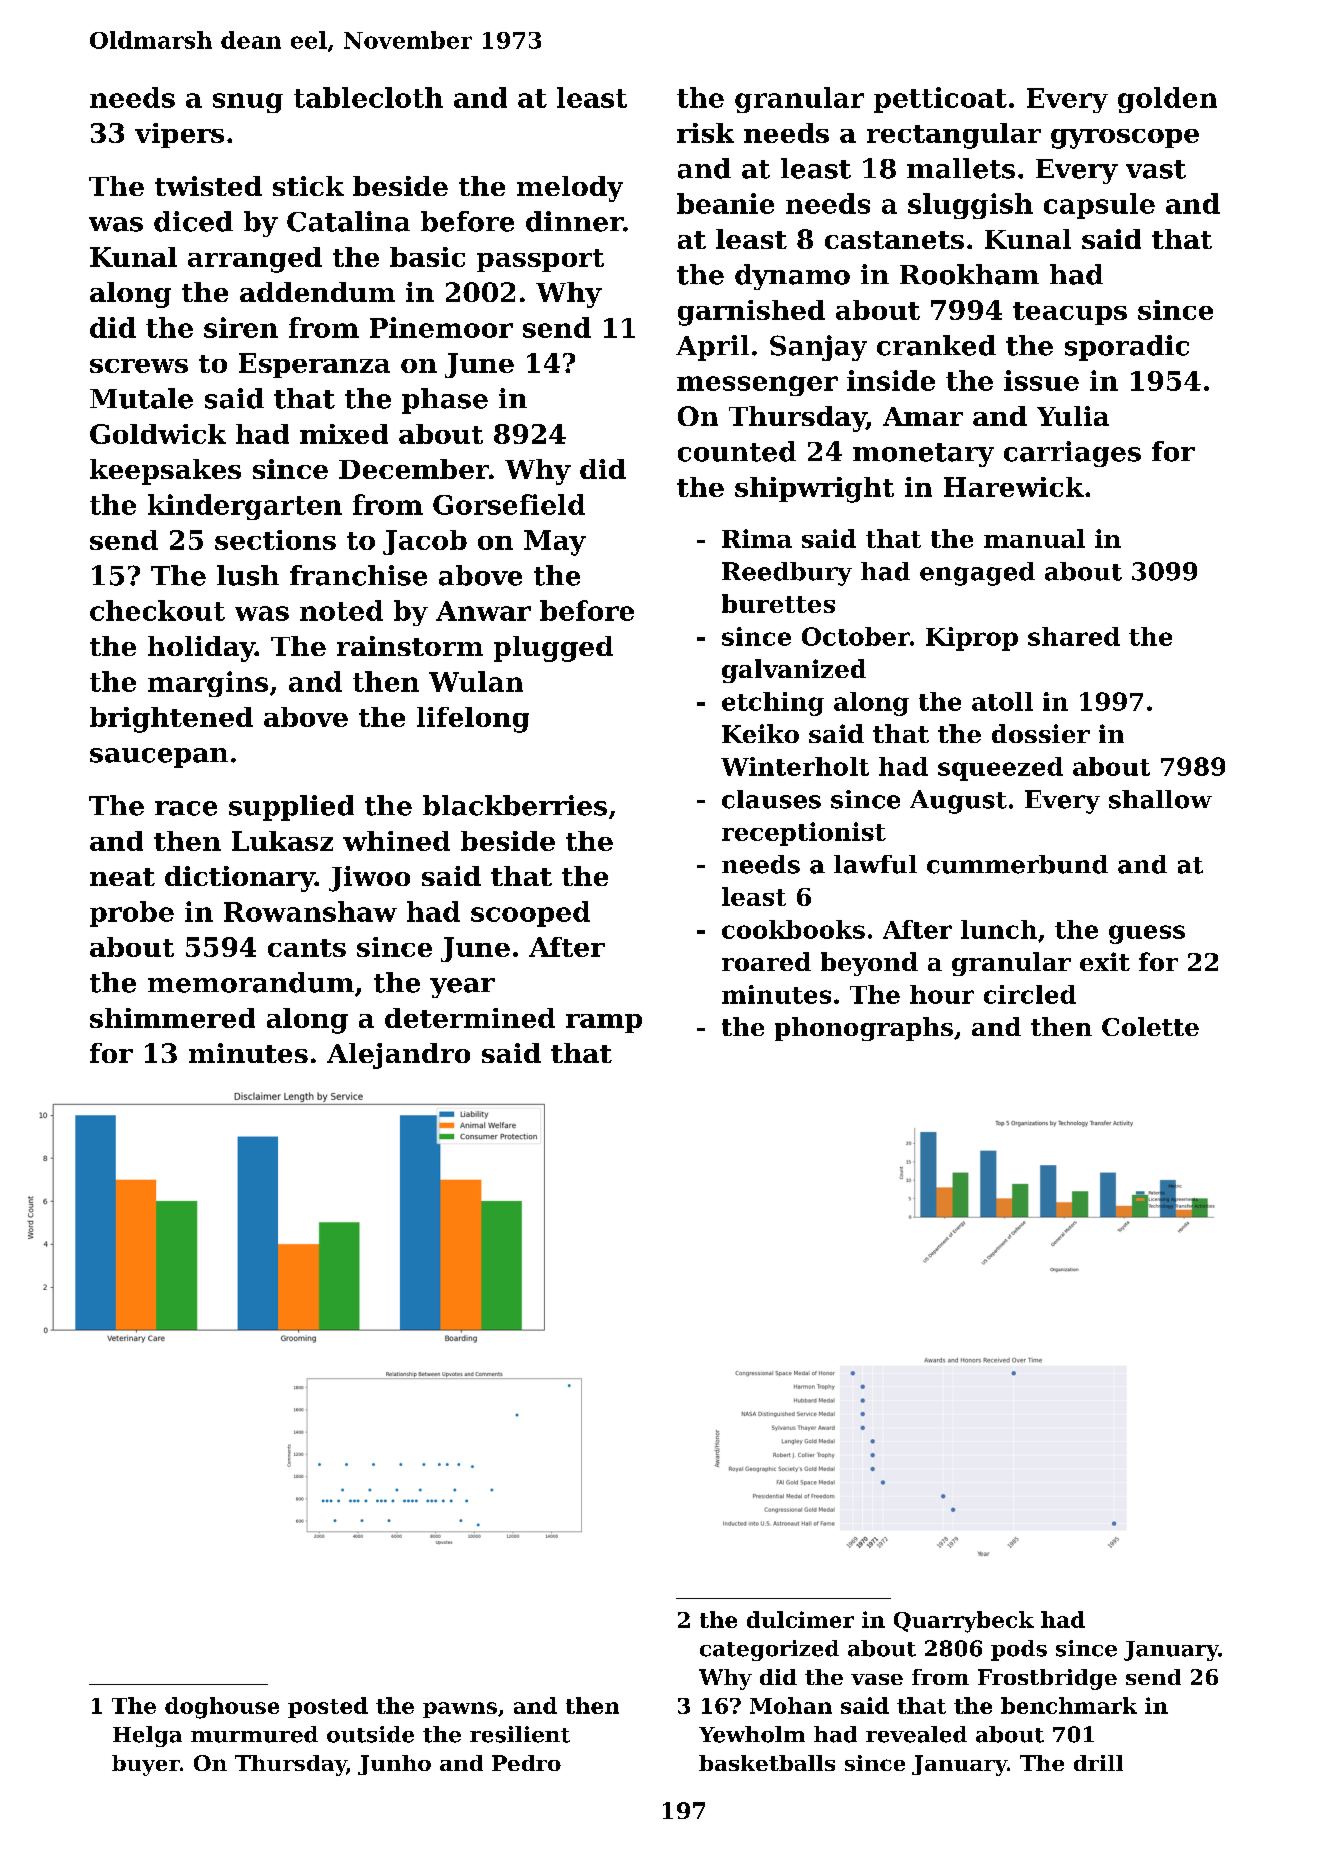 The image size is (1320, 1867). What do you see at coordinates (875, 864) in the document?
I see `lawful` at bounding box center [875, 864].
